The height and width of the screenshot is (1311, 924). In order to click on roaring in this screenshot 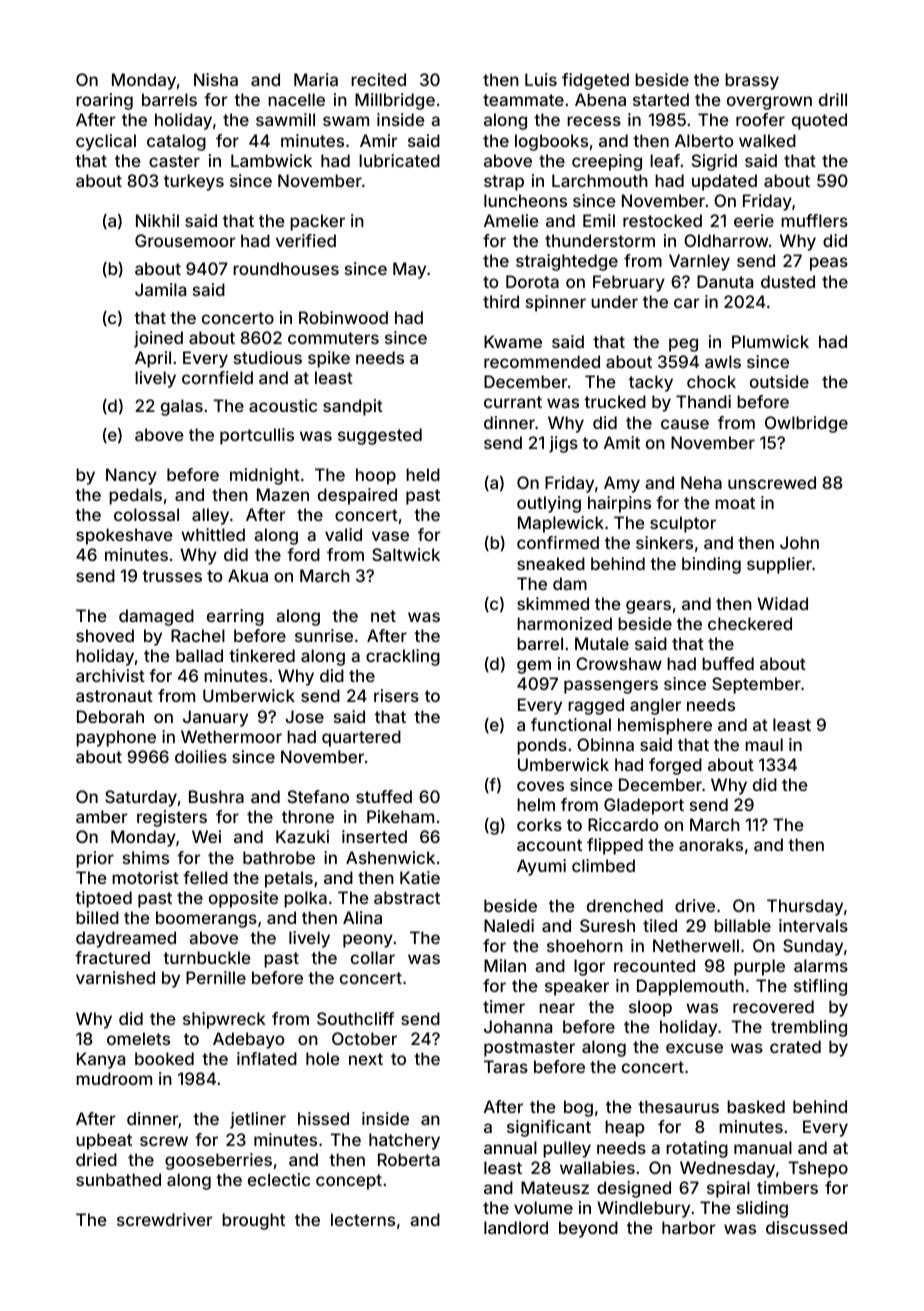, I will do `click(104, 101)`.
